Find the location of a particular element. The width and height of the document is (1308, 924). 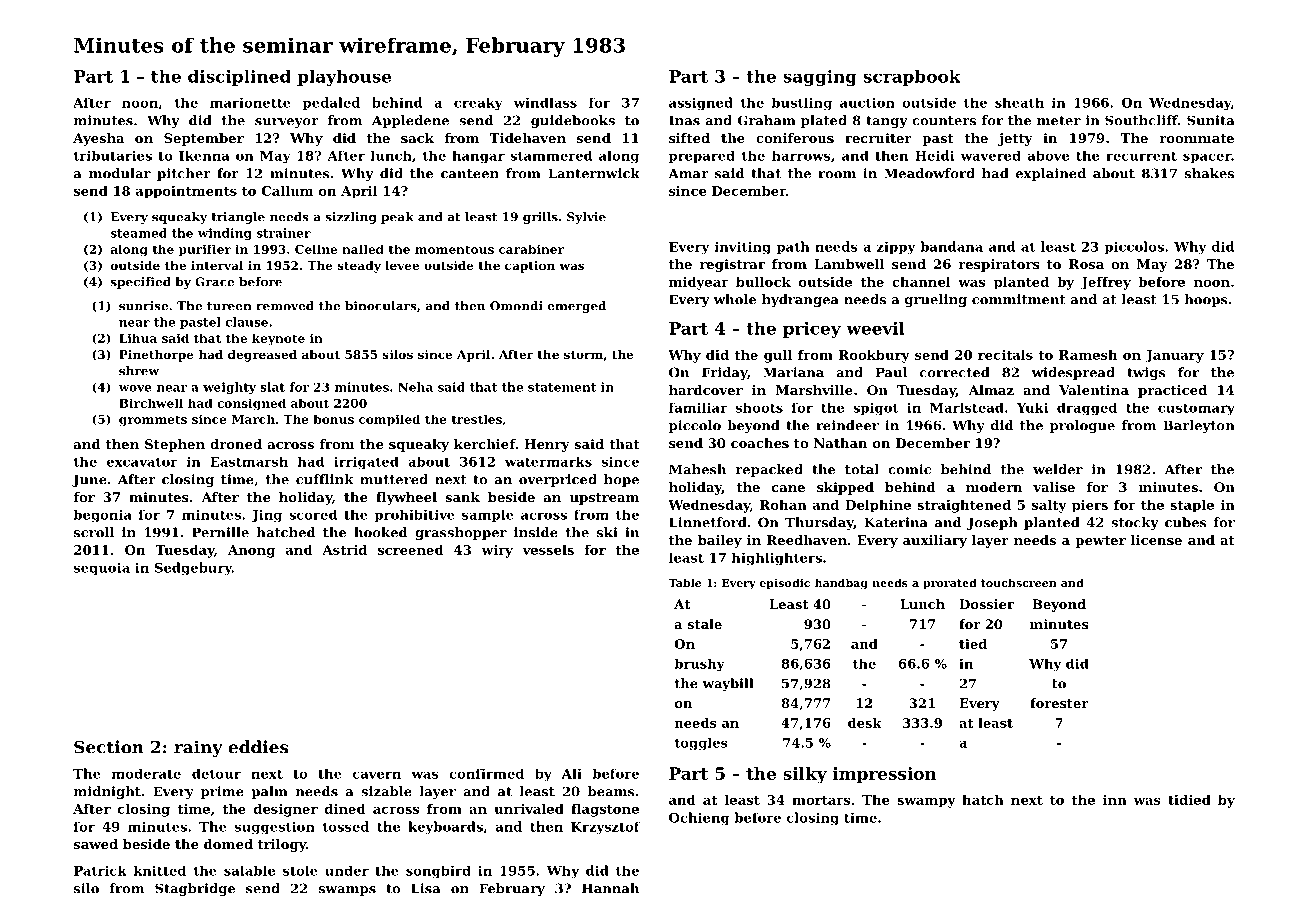

disciplined is located at coordinates (239, 77).
